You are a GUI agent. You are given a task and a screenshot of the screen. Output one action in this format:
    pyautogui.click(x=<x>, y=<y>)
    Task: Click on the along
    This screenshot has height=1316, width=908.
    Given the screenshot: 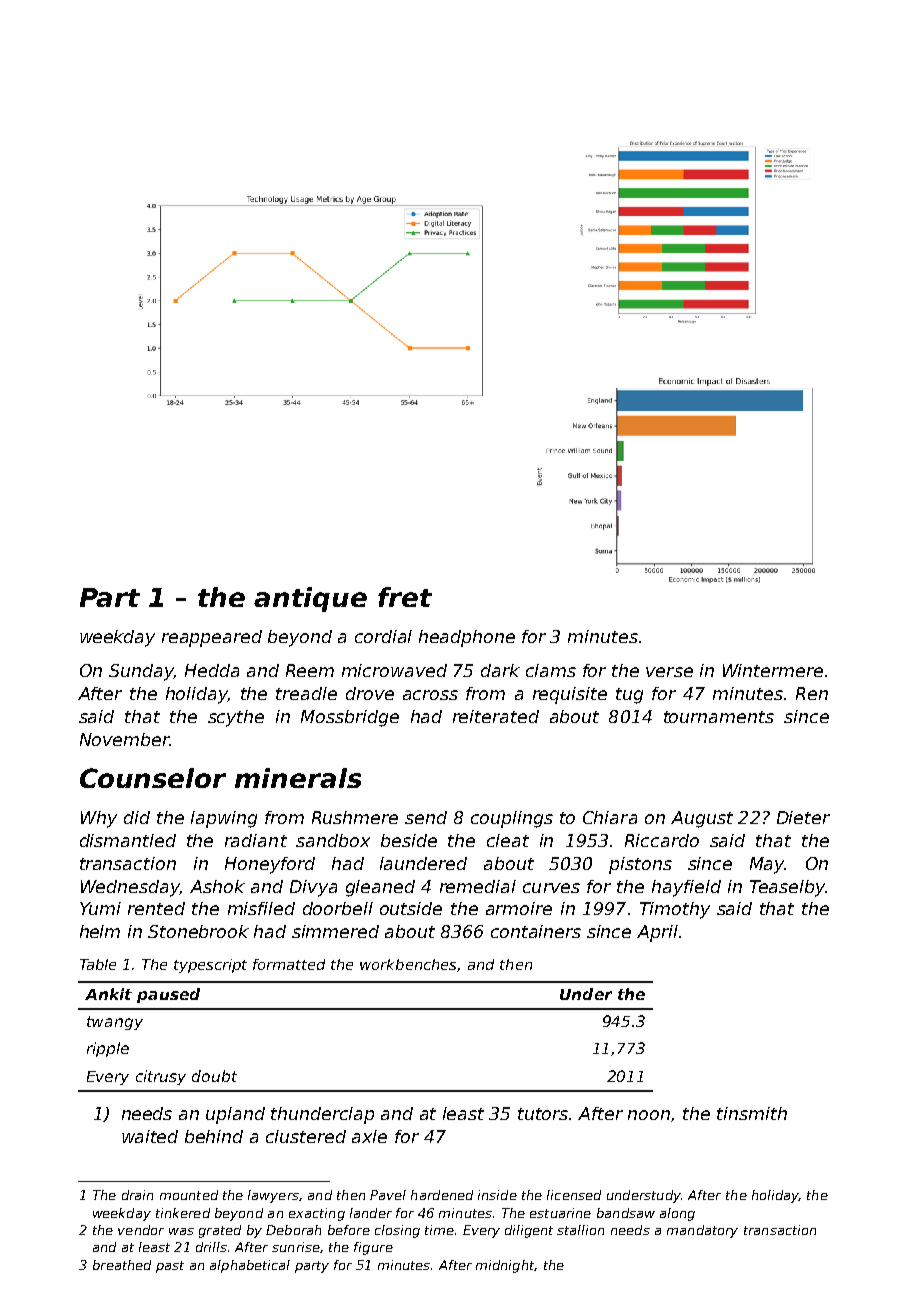 What is the action you would take?
    pyautogui.click(x=677, y=1214)
